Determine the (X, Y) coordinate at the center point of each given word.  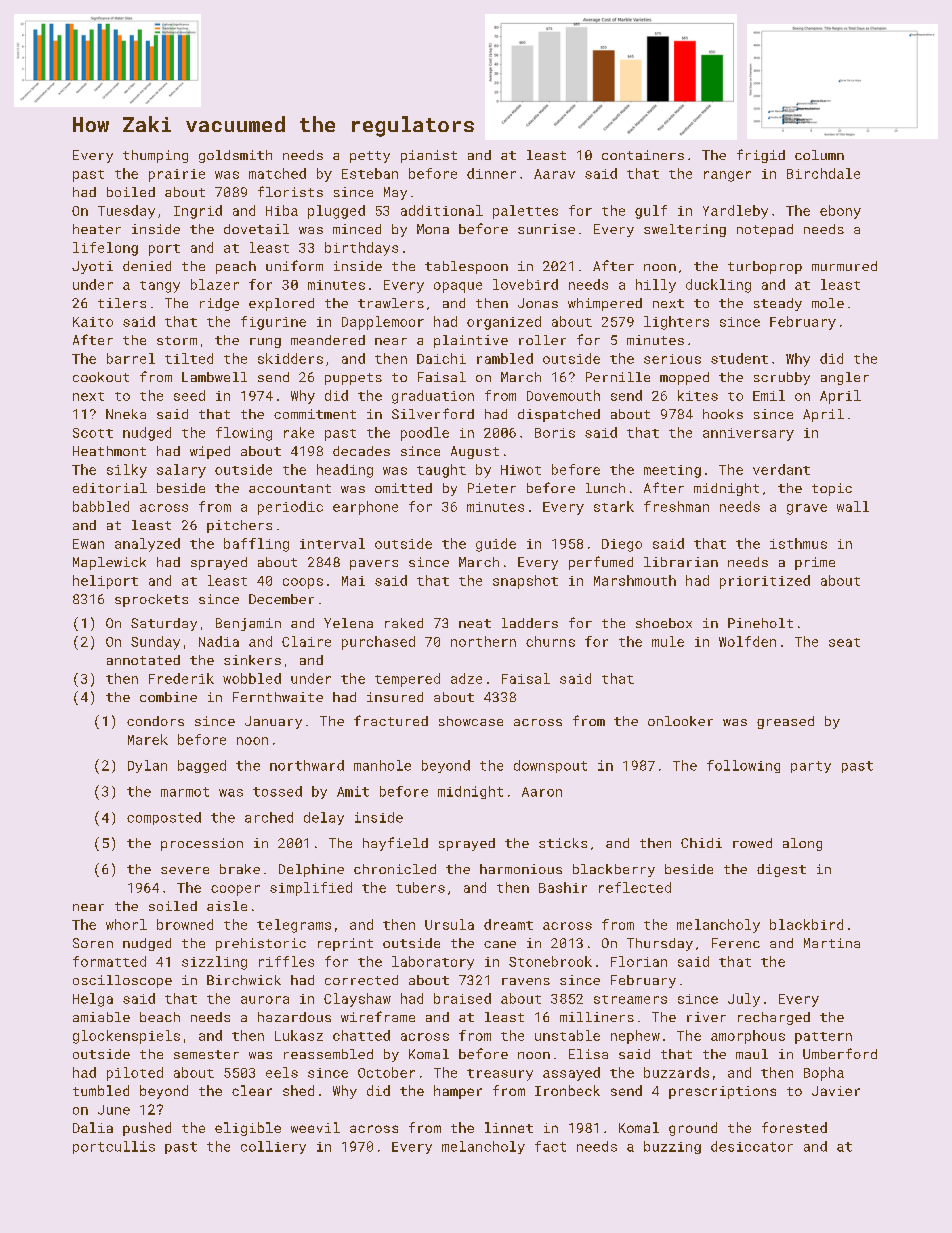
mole (828, 303)
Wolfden (747, 641)
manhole (382, 765)
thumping (155, 156)
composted (164, 818)
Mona (433, 229)
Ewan (88, 544)
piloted (135, 1074)
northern (483, 641)
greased (785, 722)
